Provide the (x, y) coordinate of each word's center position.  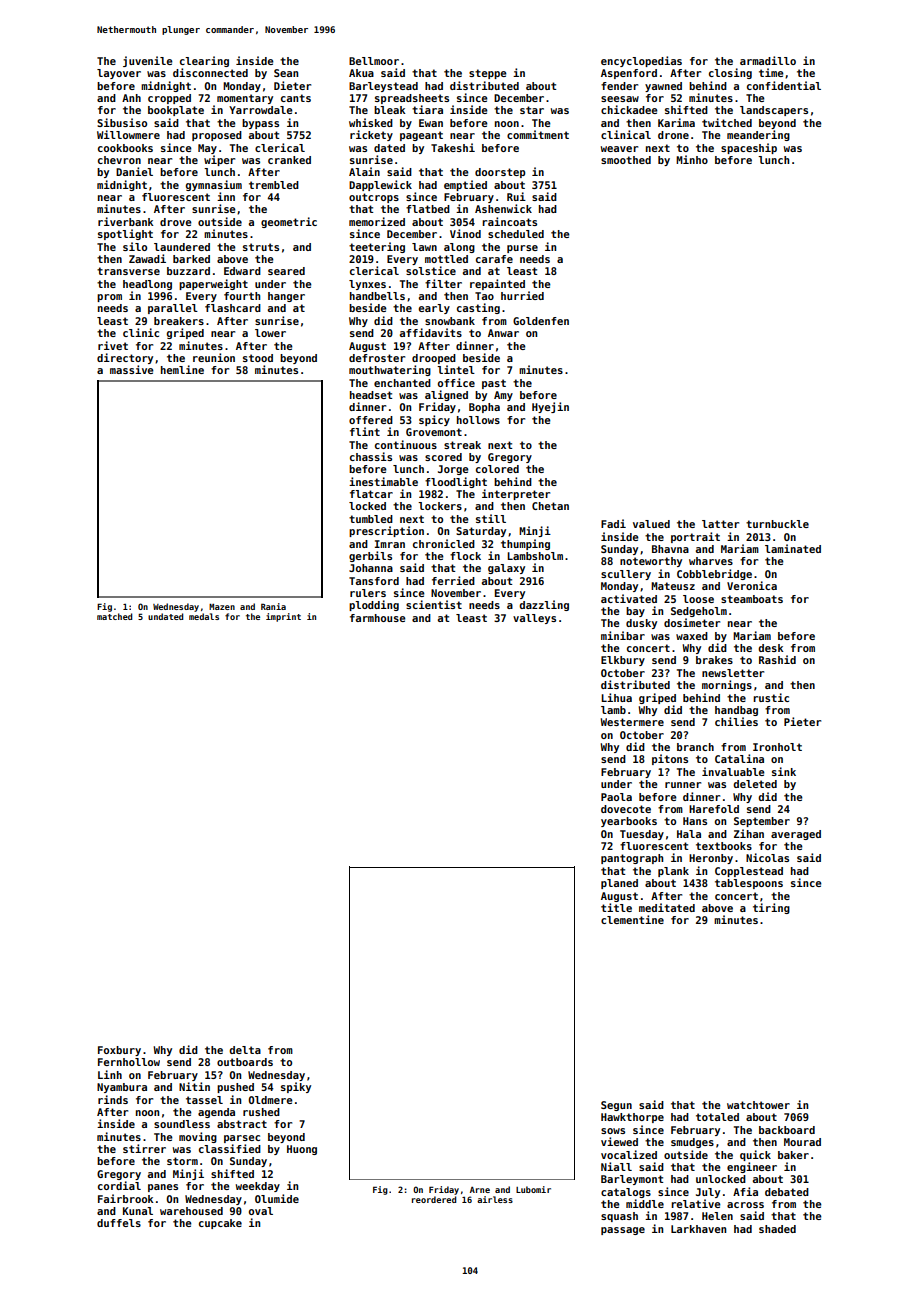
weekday (258, 1187)
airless (495, 1199)
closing (730, 73)
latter (720, 524)
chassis (371, 456)
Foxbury (119, 1051)
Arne (480, 1190)
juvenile (148, 61)
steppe (488, 74)
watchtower (758, 1105)
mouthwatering (390, 370)
